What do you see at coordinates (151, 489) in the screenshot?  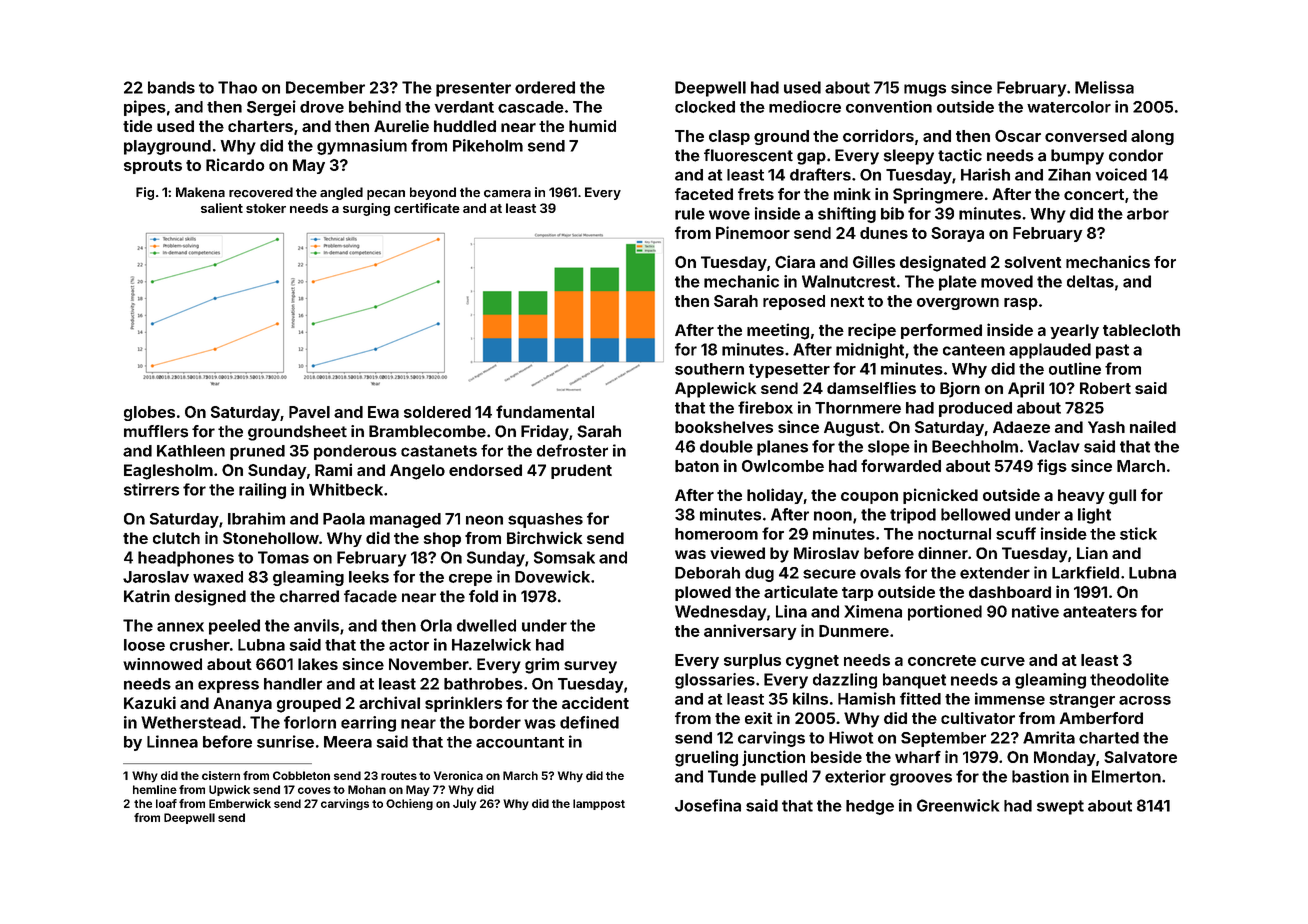 I see `stirrers` at bounding box center [151, 489].
